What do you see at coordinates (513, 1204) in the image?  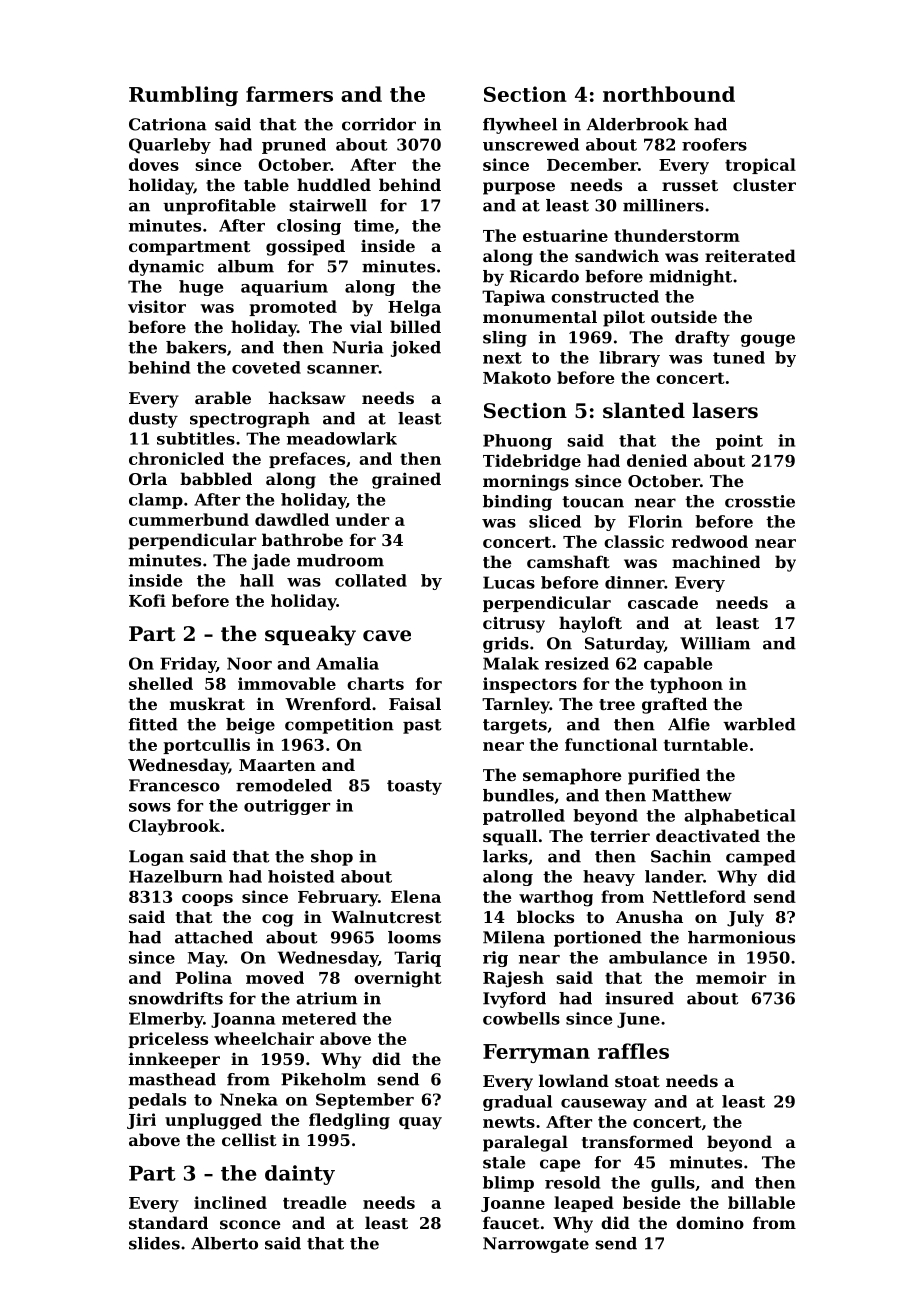 I see `Joanne` at bounding box center [513, 1204].
